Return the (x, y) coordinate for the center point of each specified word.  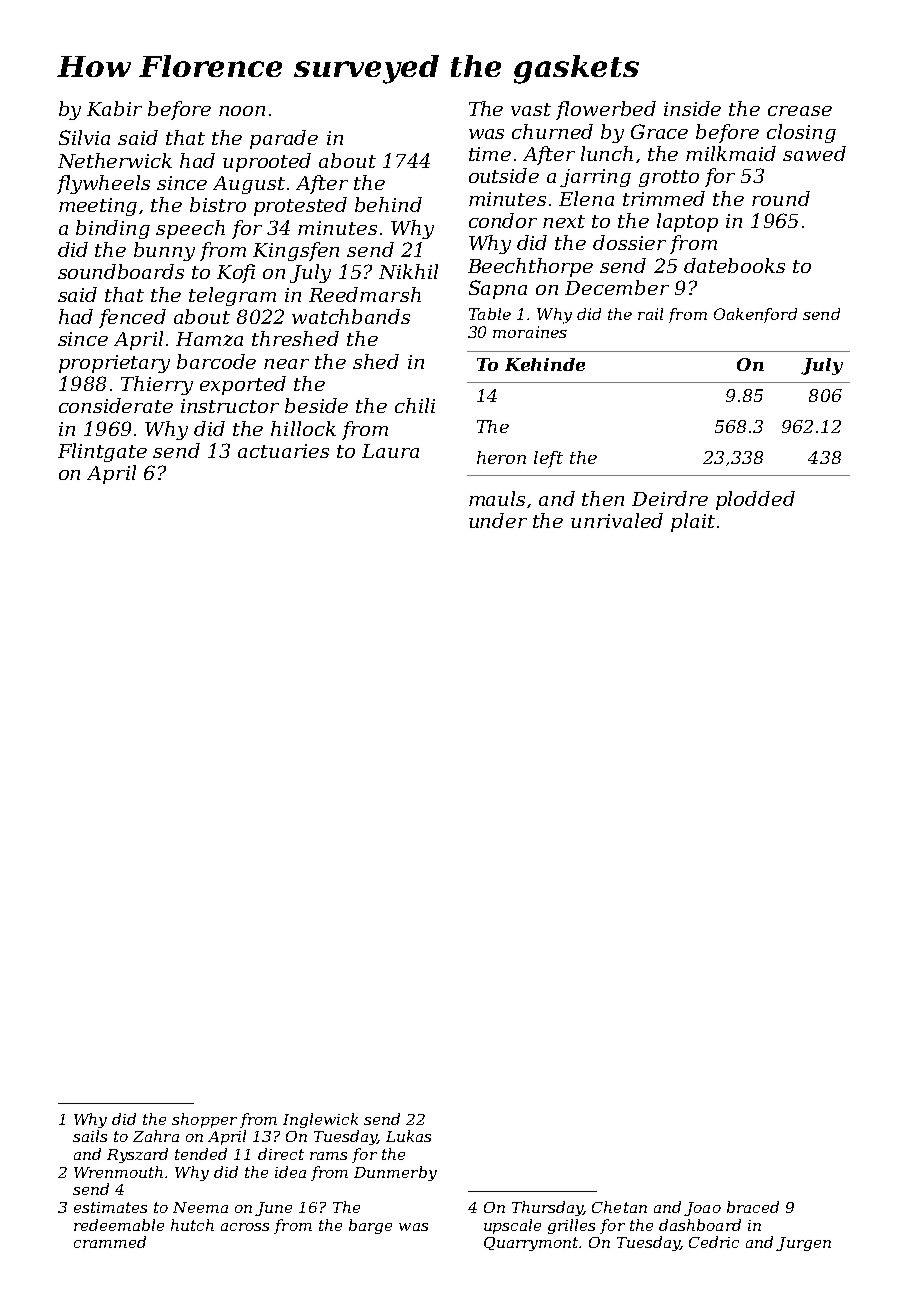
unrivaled (617, 520)
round (781, 198)
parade (284, 139)
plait (693, 522)
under (498, 520)
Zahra (156, 1136)
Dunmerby (395, 1173)
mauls (497, 498)
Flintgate (102, 452)
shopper (204, 1120)
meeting (98, 207)
